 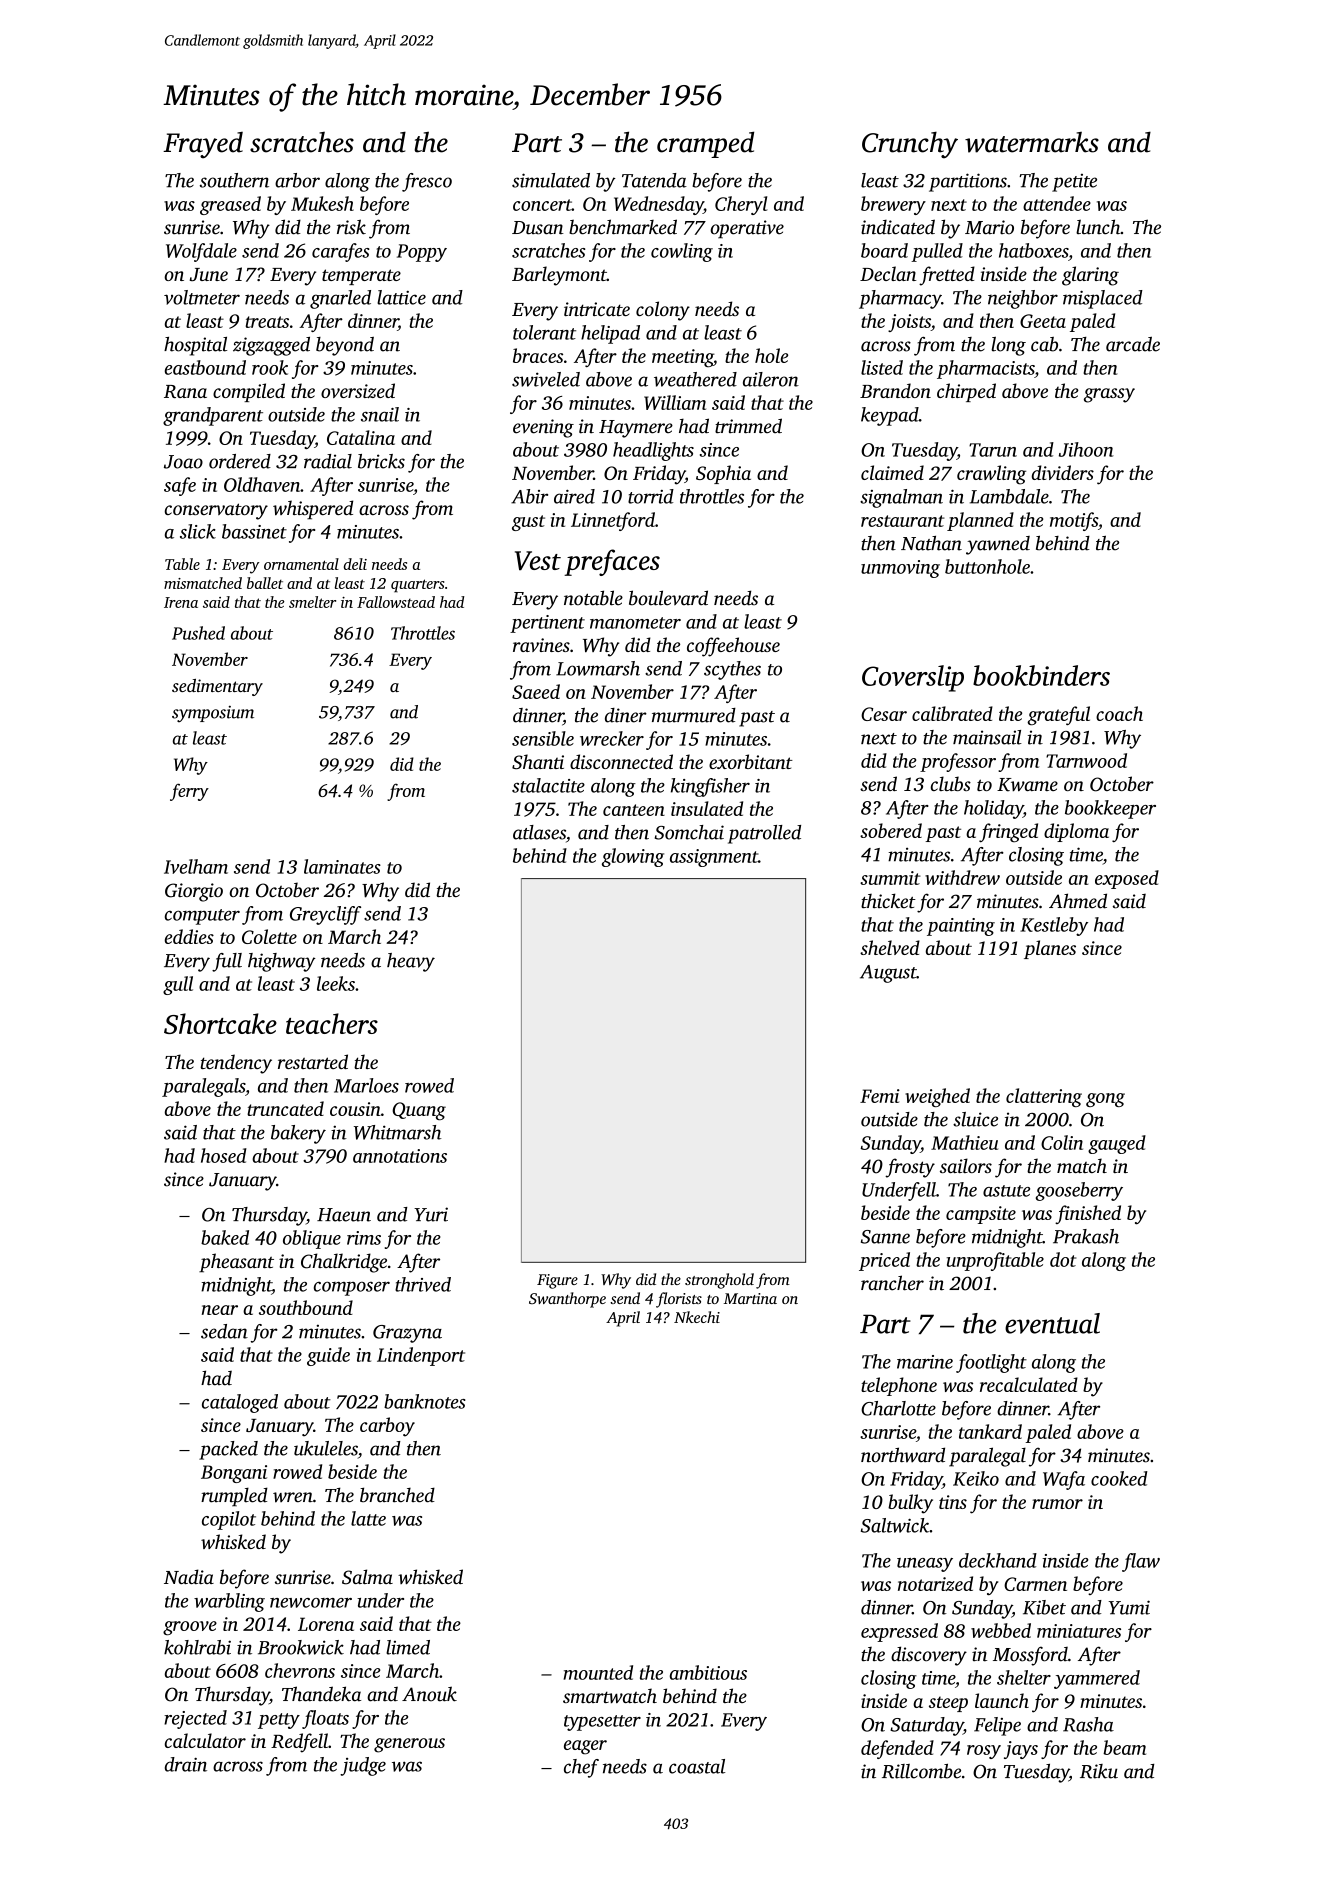 I want to click on Saeed, so click(x=536, y=691).
